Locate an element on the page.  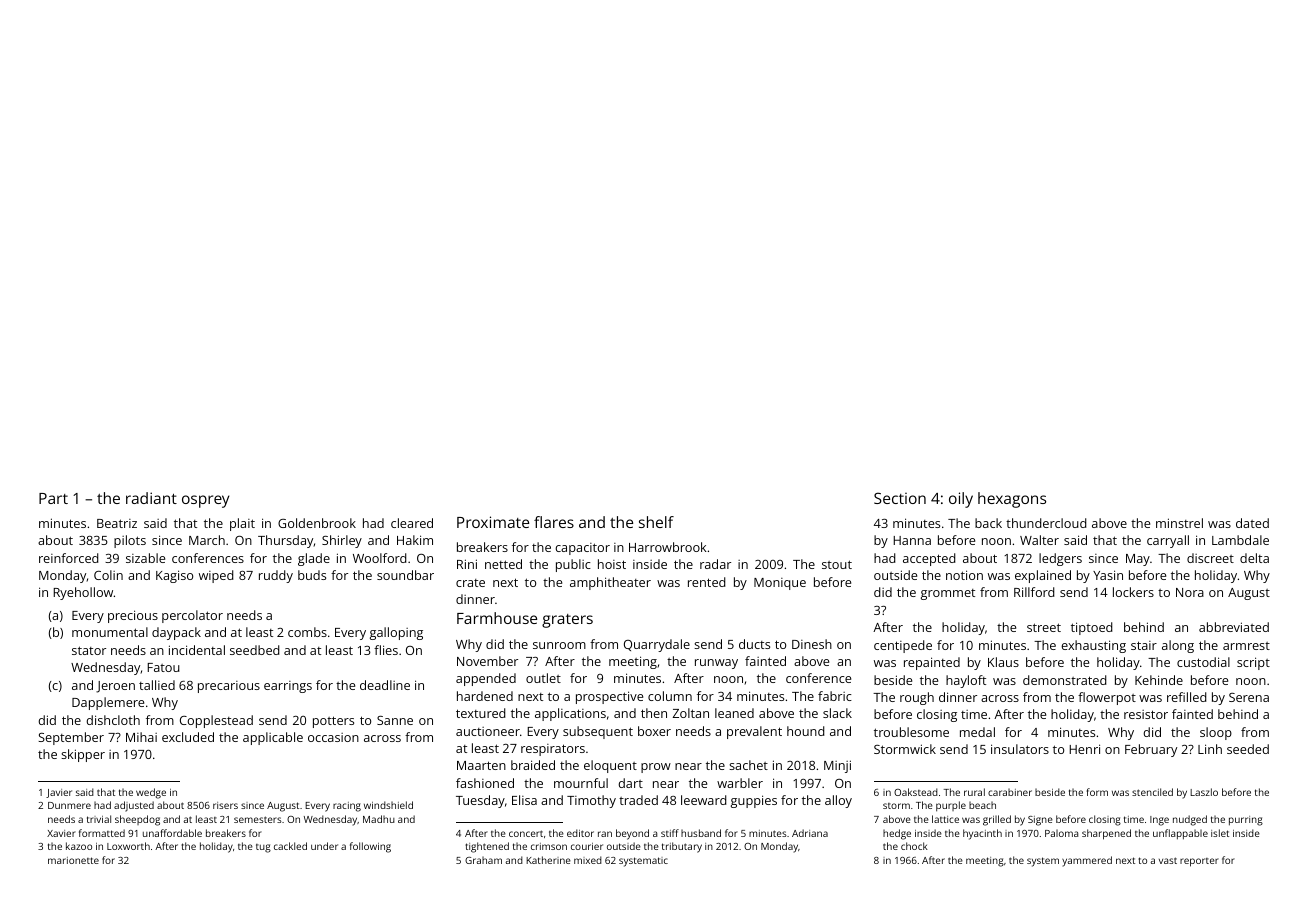
Serena is located at coordinates (1249, 697).
